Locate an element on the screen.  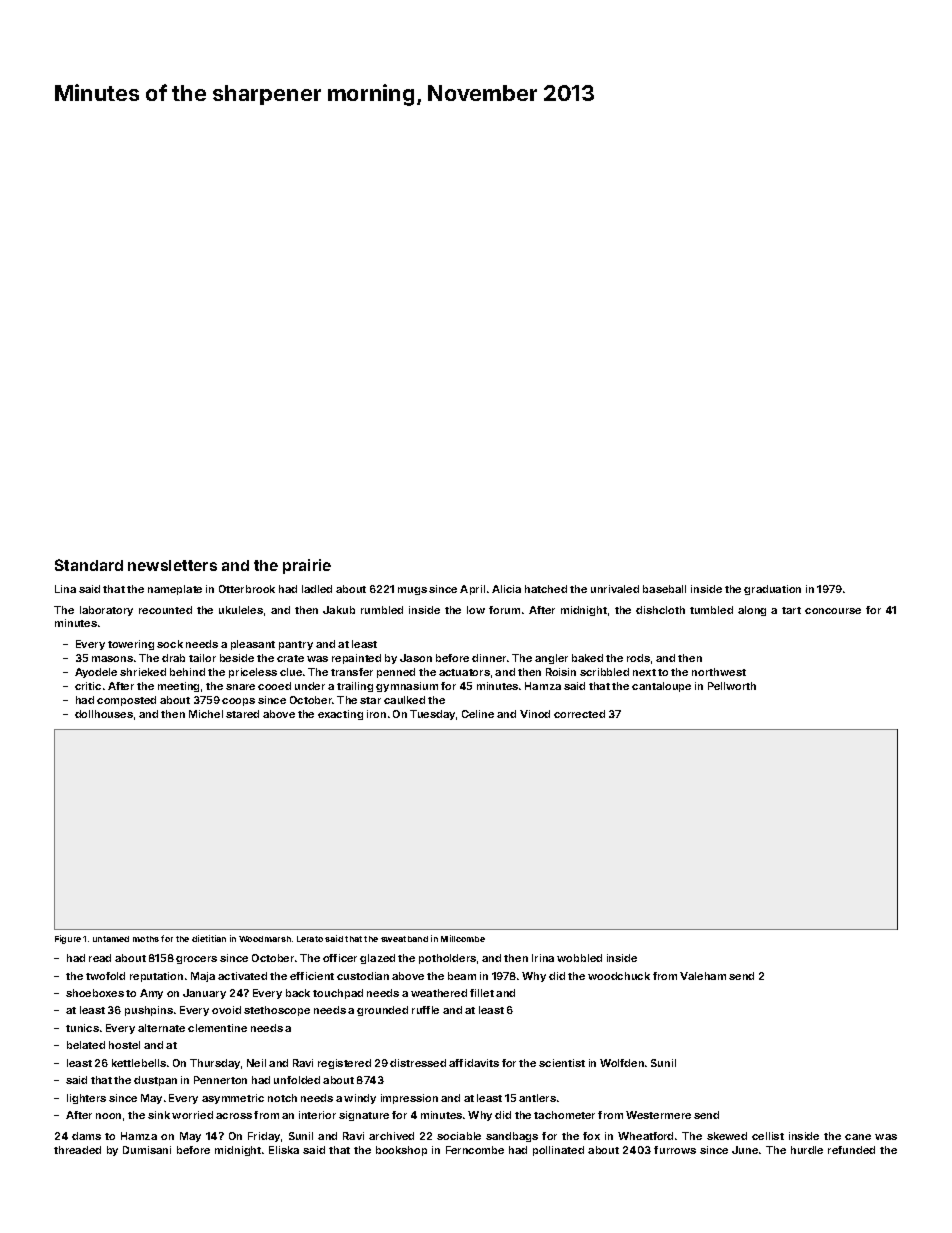
bookshop is located at coordinates (401, 1151).
